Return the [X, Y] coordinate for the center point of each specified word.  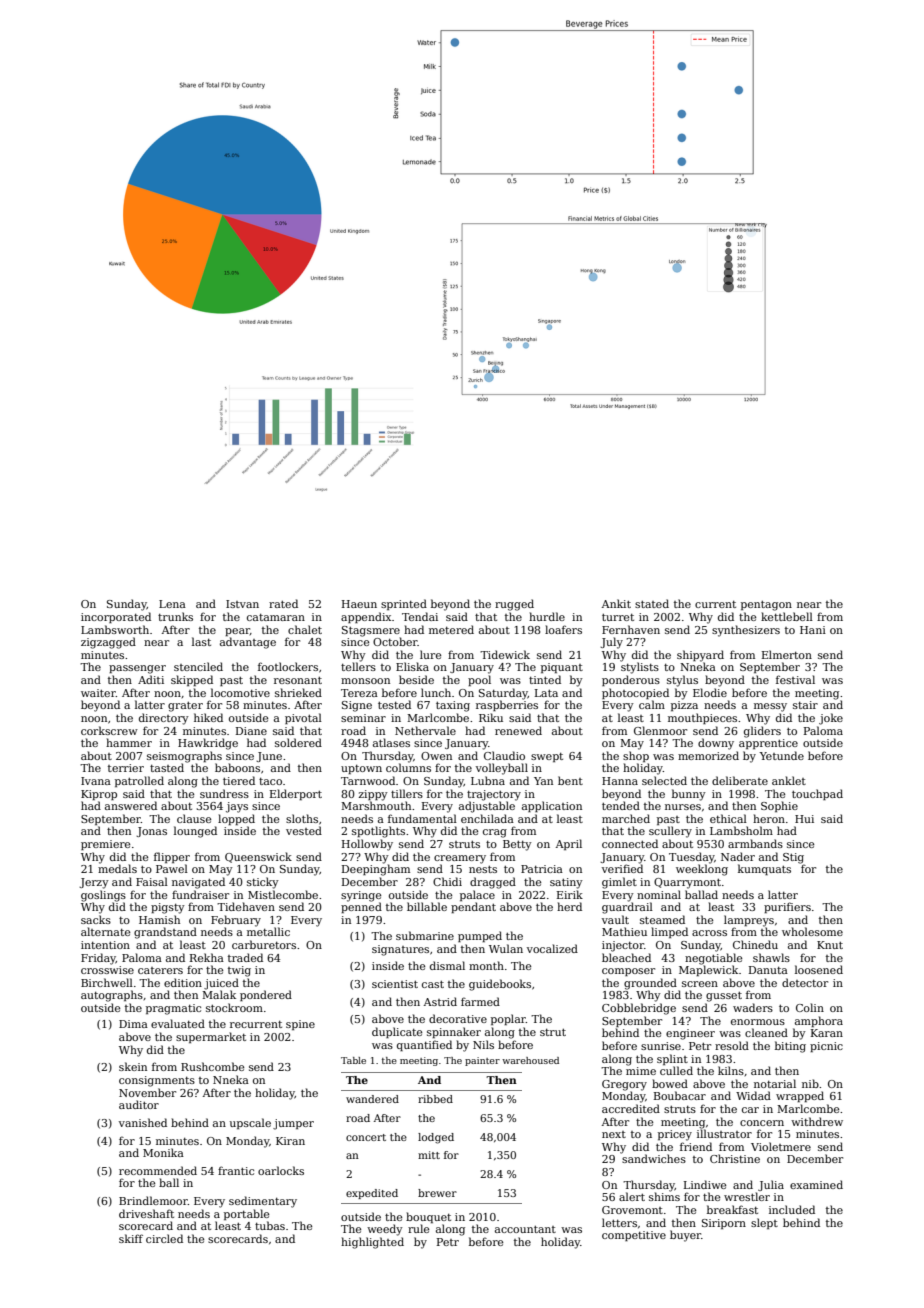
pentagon [766, 606]
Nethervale [425, 730]
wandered [372, 1099]
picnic [826, 1047]
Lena [172, 604]
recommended [158, 1170]
